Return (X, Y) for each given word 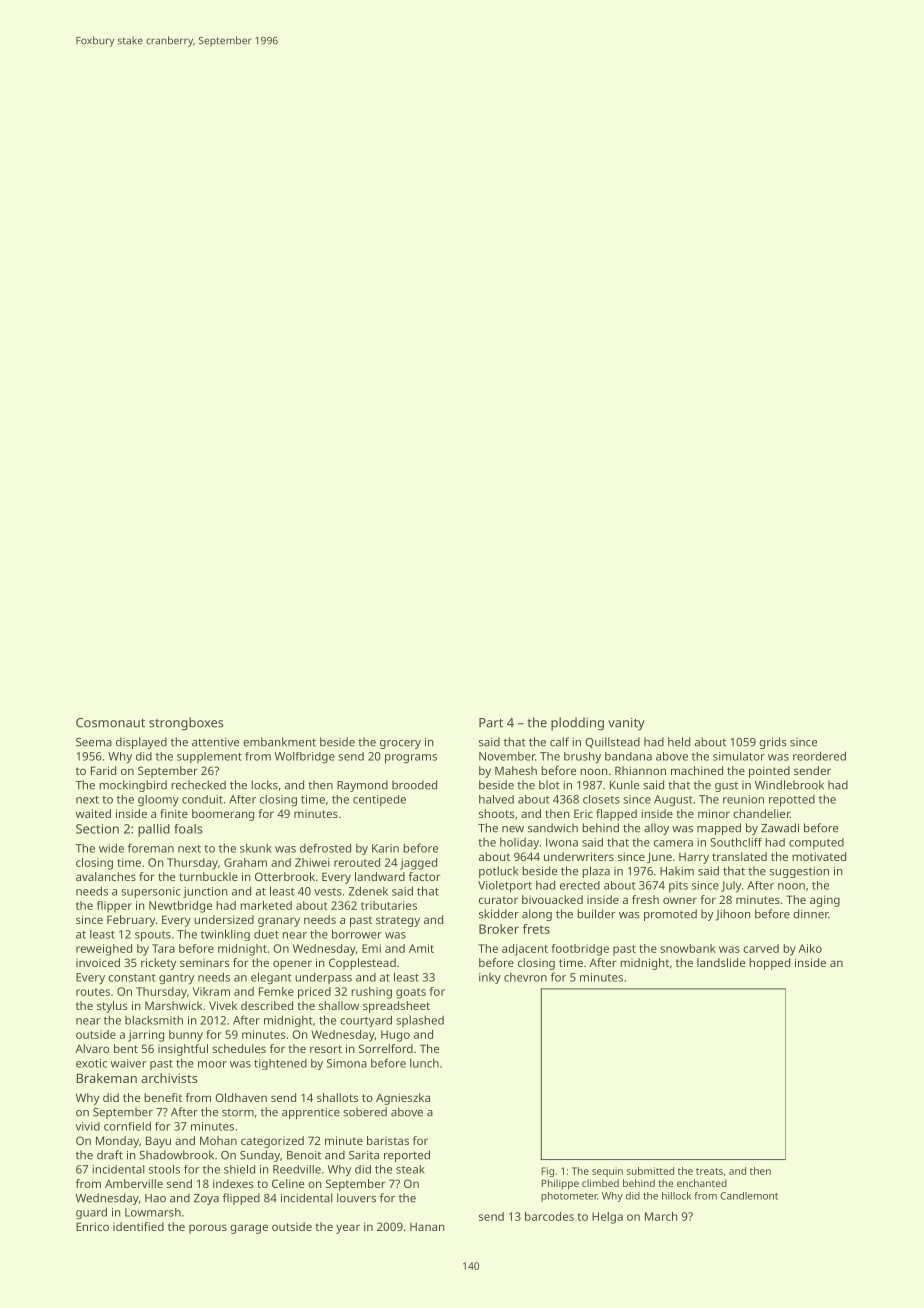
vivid (87, 1126)
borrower (357, 934)
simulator (739, 756)
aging (825, 901)
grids (772, 743)
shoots (496, 813)
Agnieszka (403, 1099)
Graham (245, 862)
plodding (577, 724)
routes (93, 992)
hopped (769, 964)
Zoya (206, 1199)
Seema (94, 742)
